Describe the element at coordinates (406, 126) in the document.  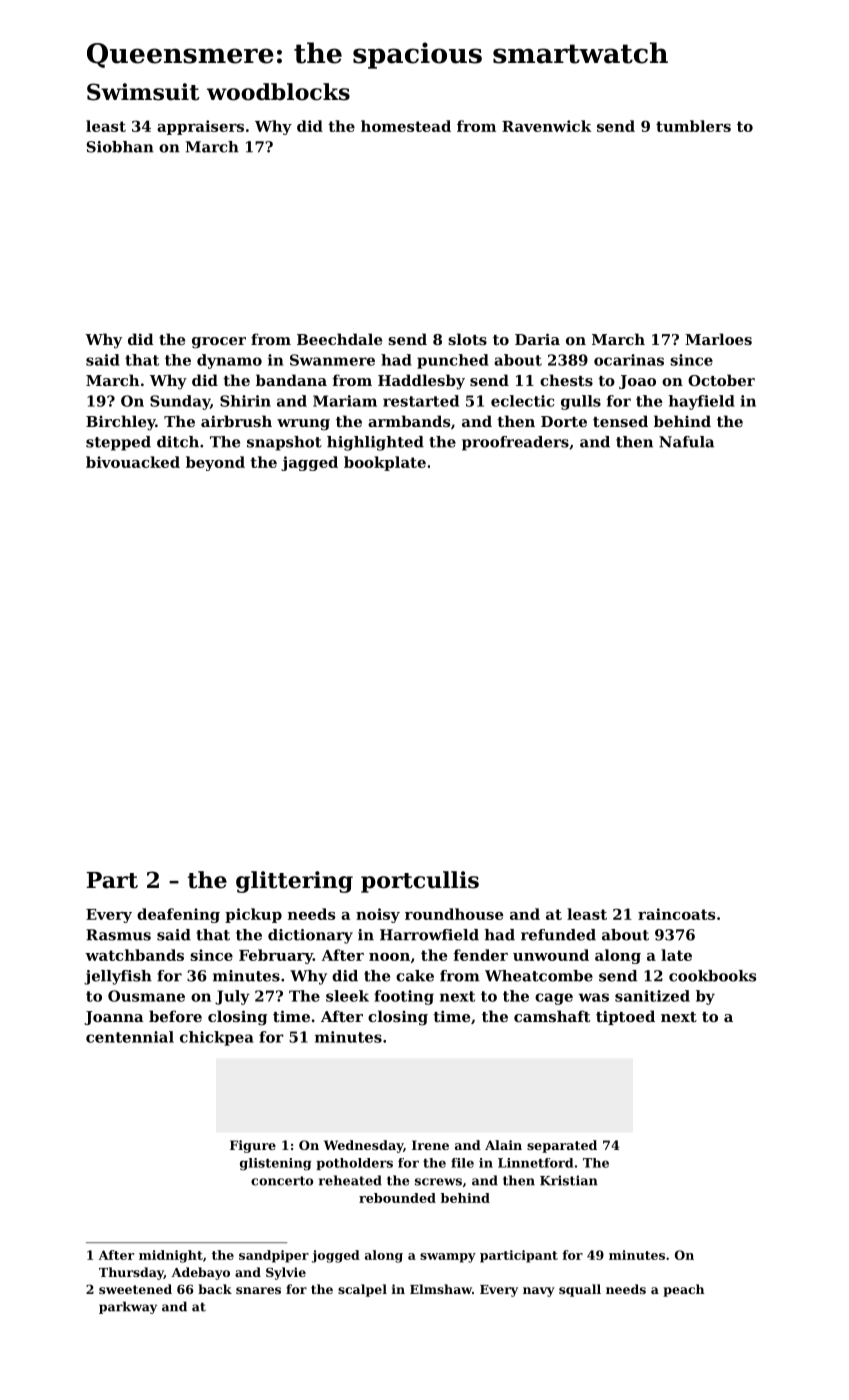
I see `homestead` at that location.
